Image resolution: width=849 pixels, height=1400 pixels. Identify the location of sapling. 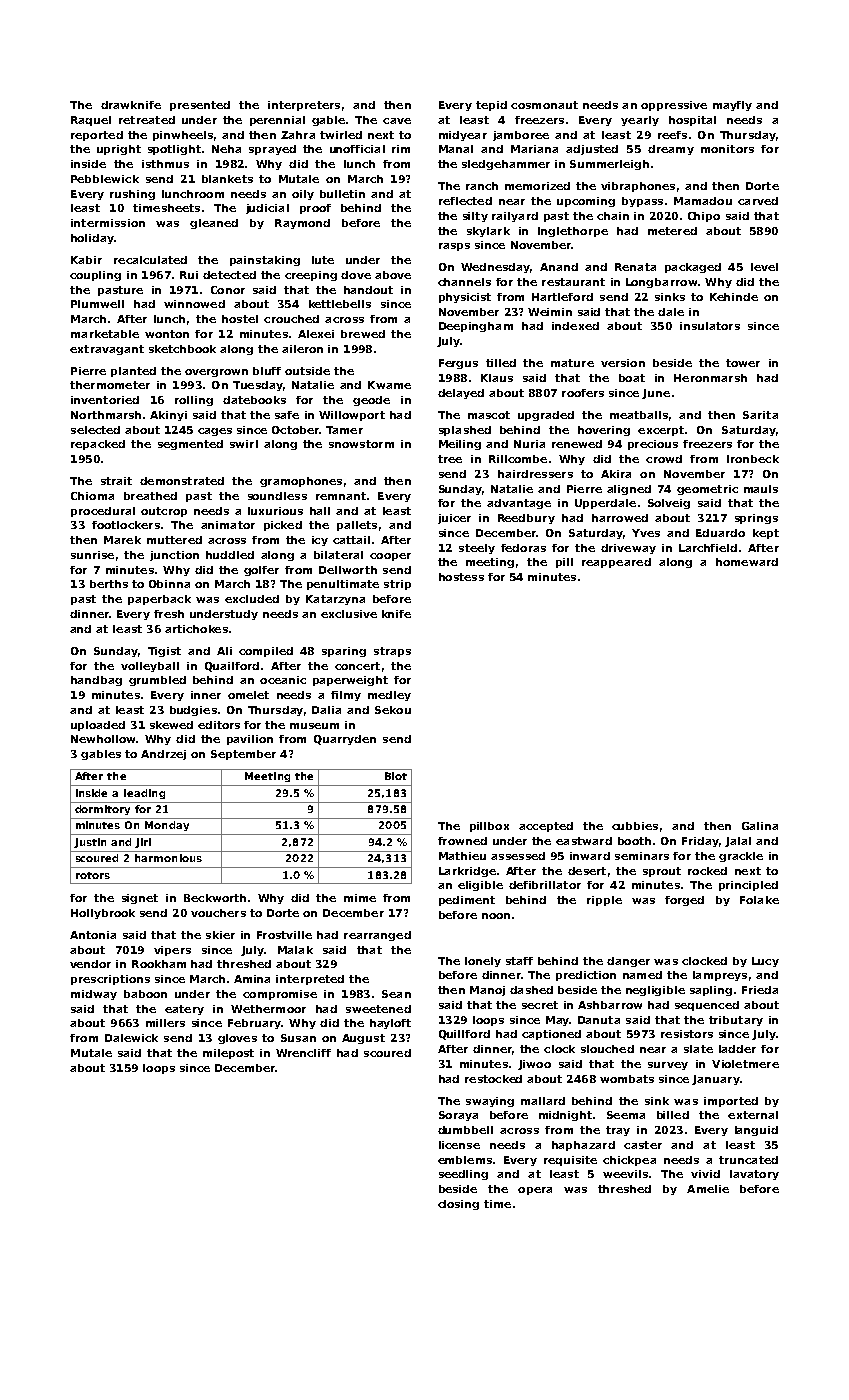
(711, 991).
